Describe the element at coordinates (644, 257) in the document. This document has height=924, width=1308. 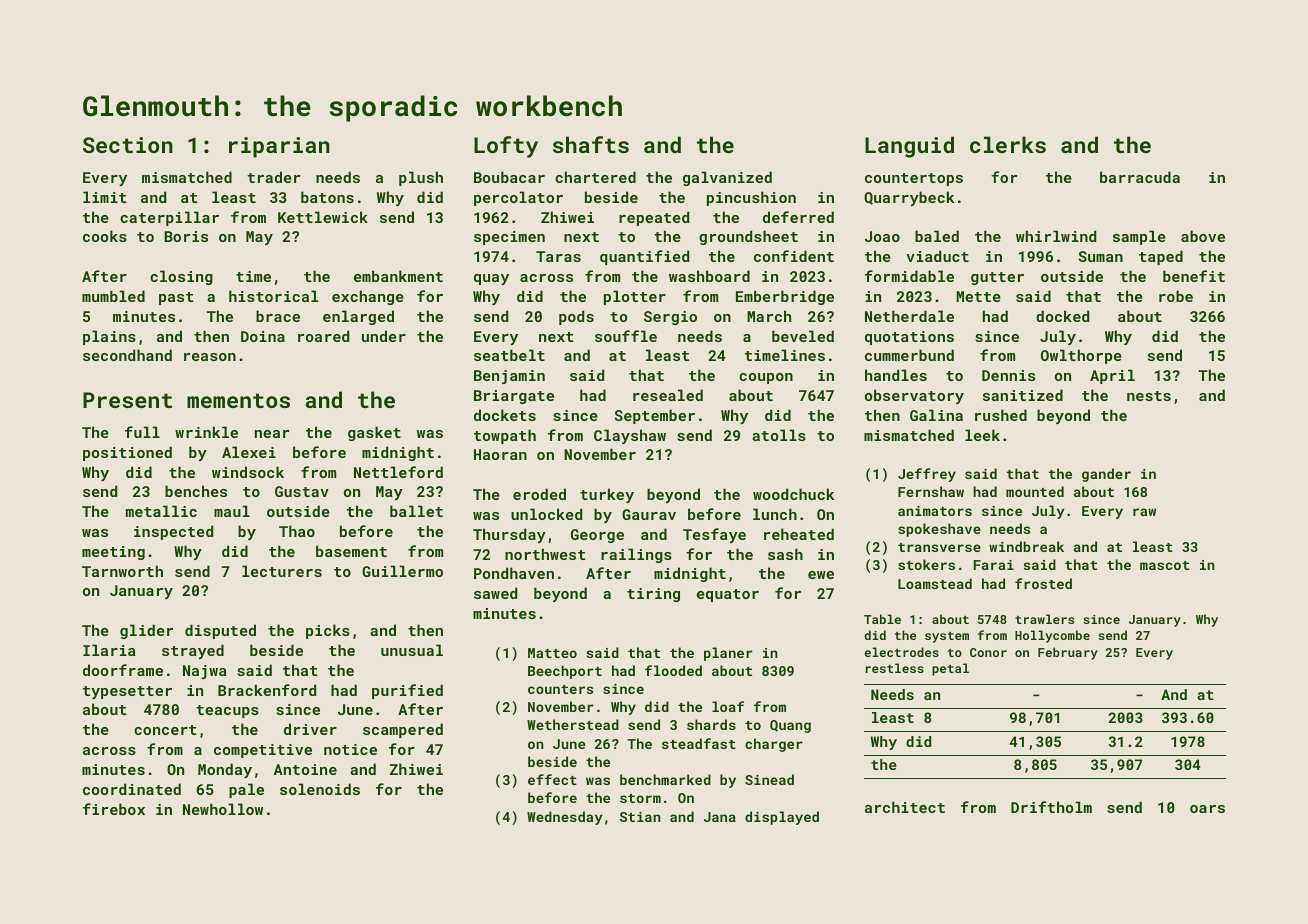
I see `quantified` at that location.
